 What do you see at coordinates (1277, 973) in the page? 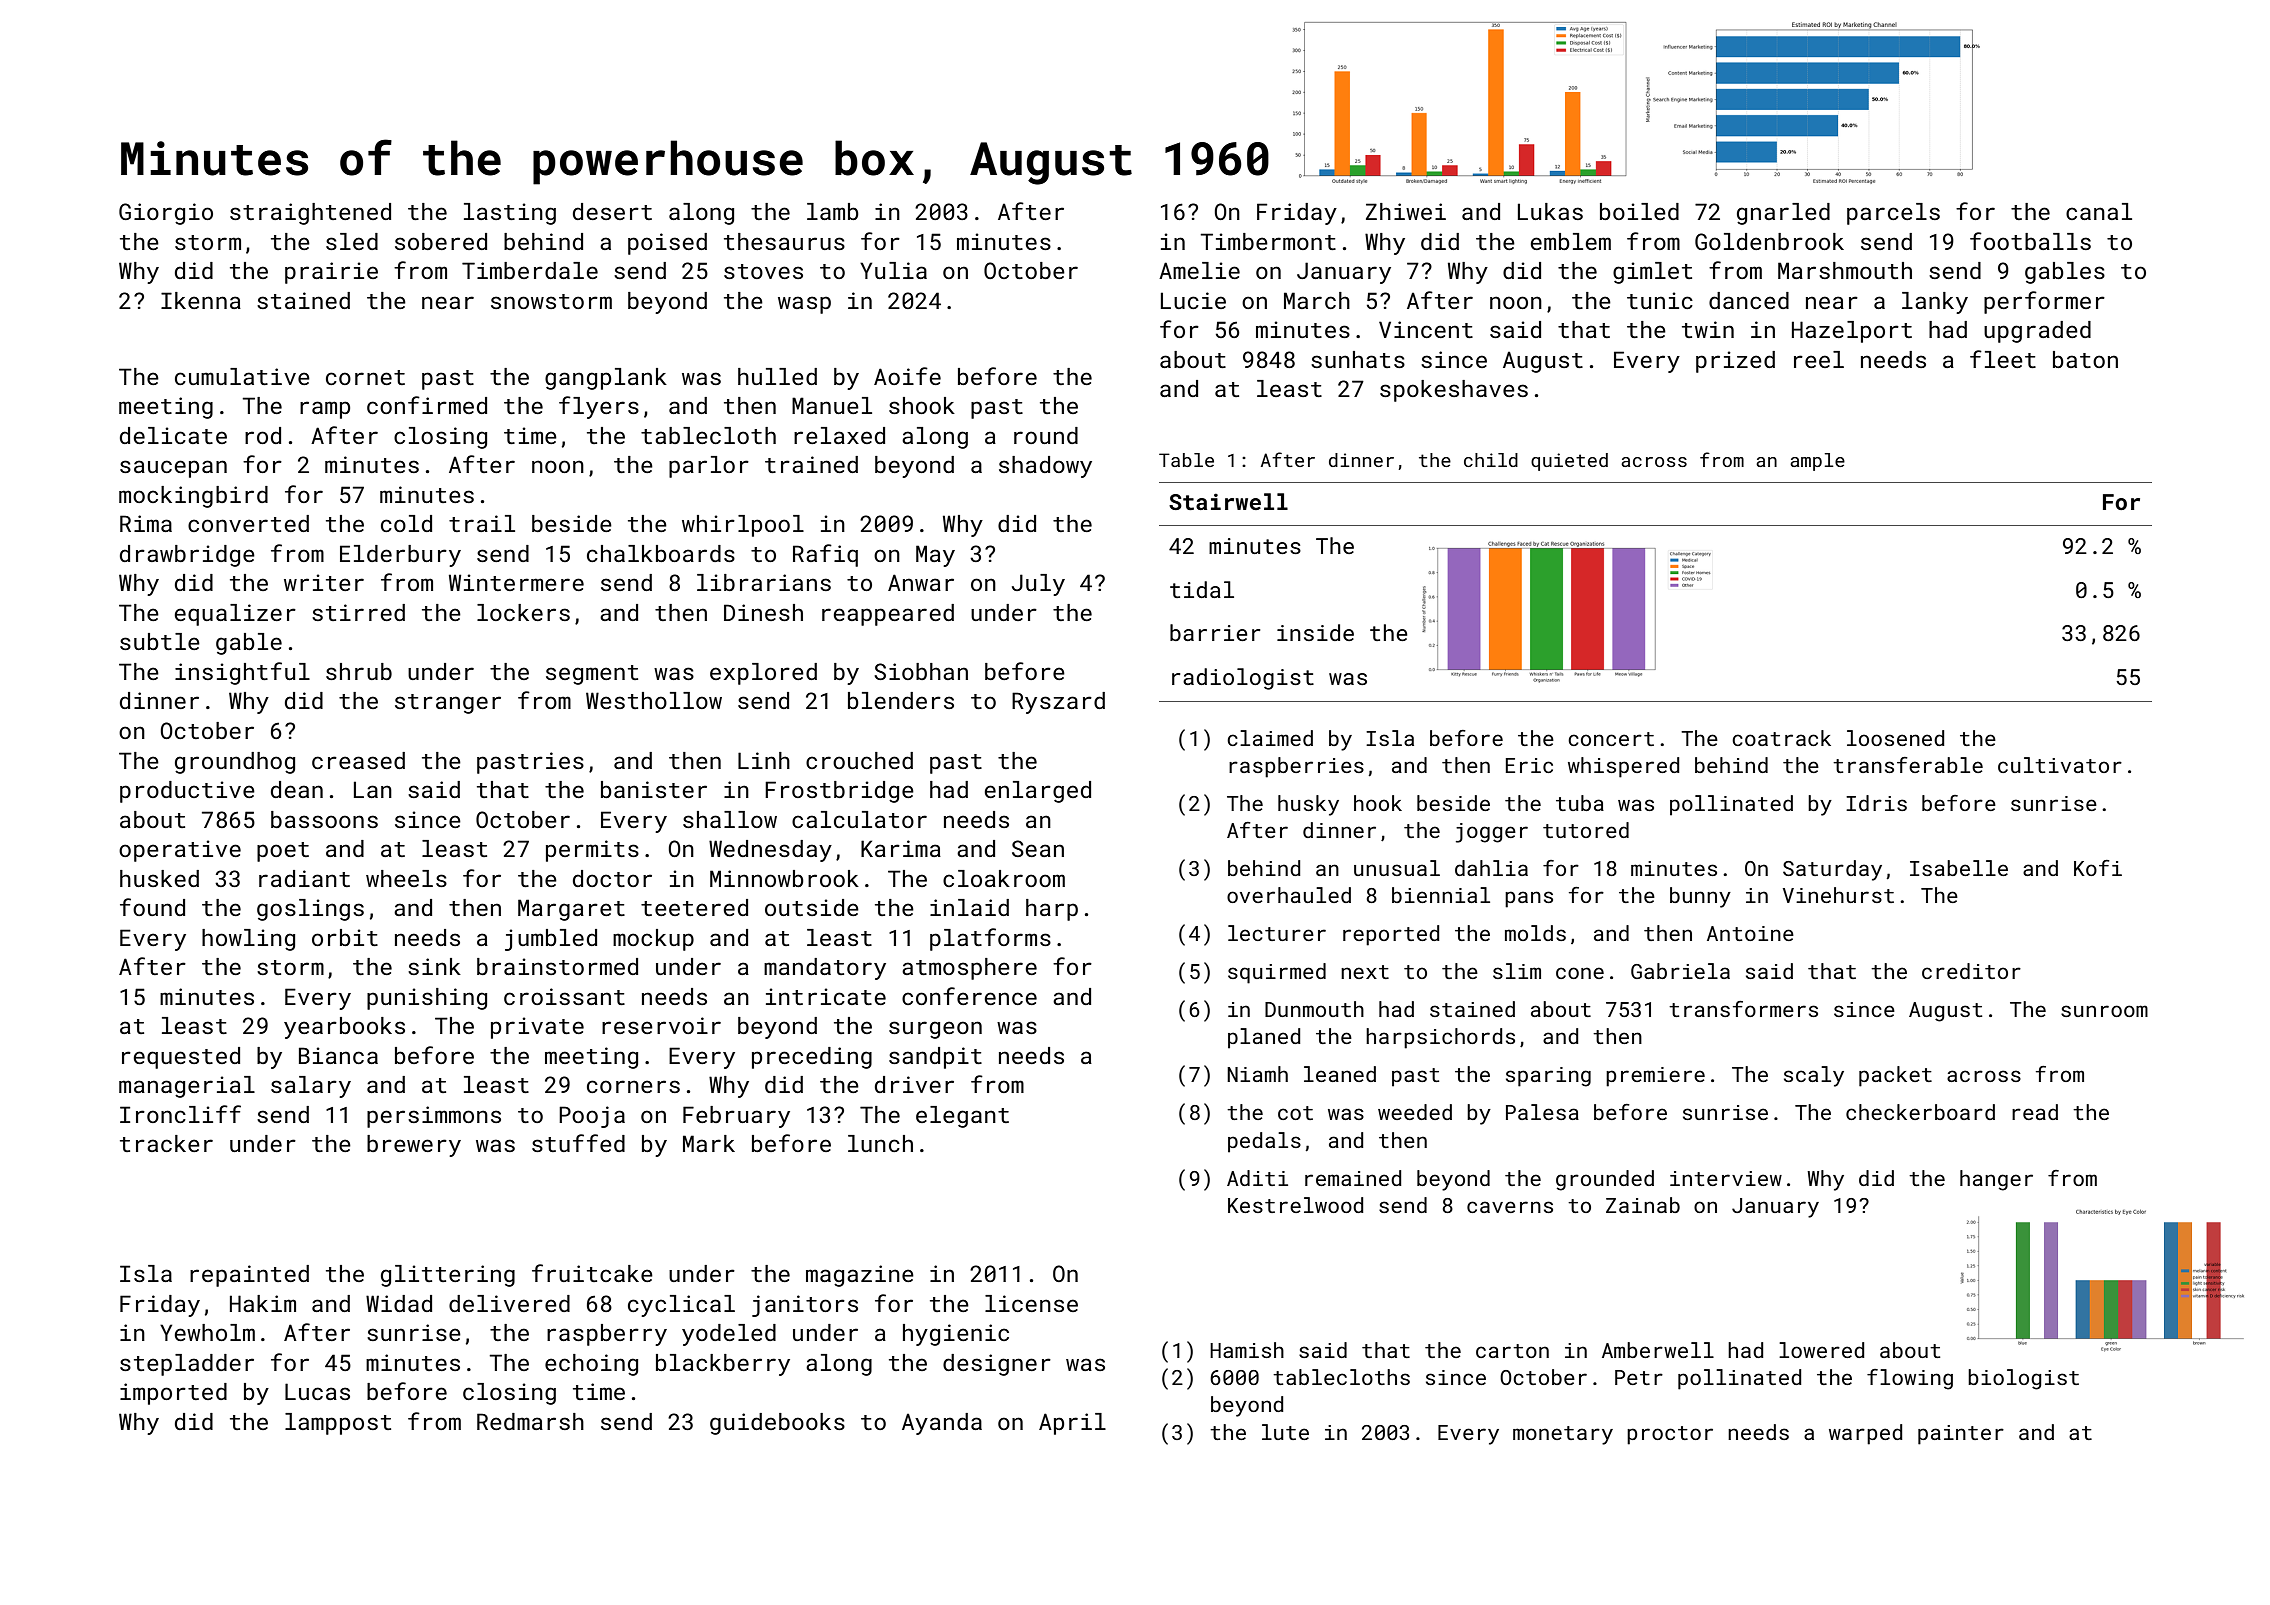
I see `squirmed` at bounding box center [1277, 973].
